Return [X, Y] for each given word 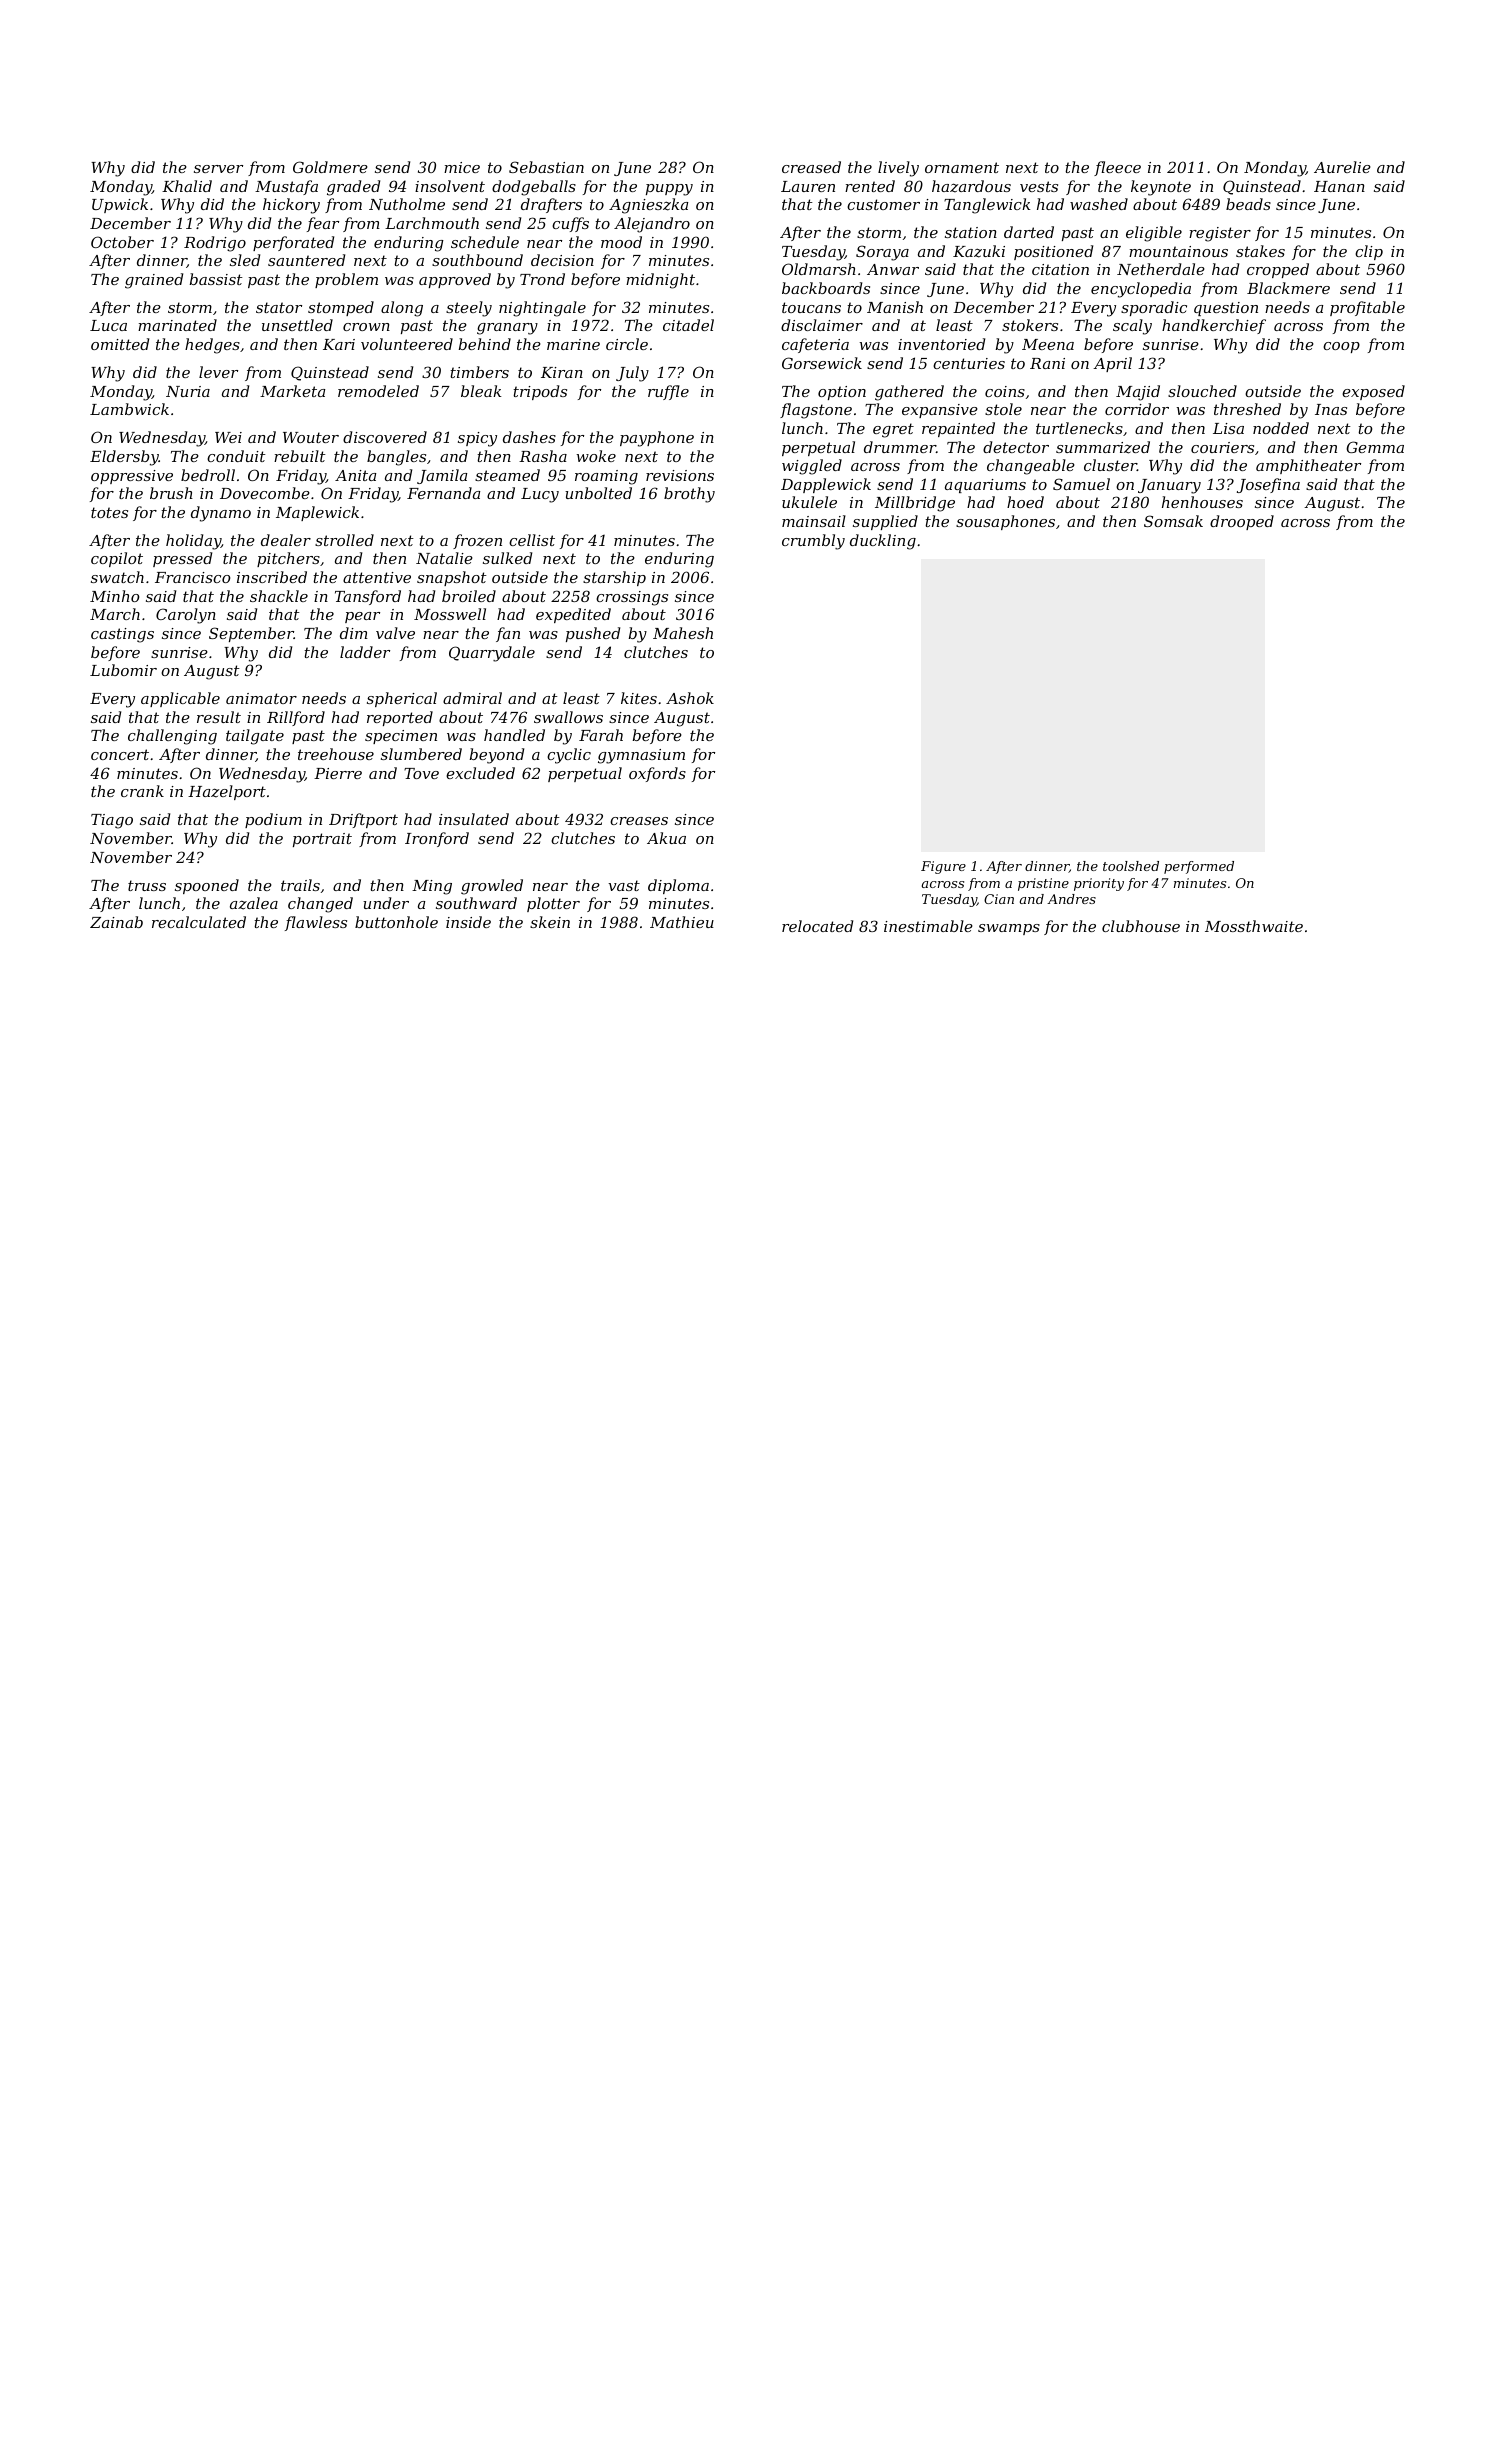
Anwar [893, 269]
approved [455, 280]
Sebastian [546, 167]
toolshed [1131, 866]
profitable [1367, 308]
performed [1199, 867]
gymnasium [641, 756]
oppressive [132, 477]
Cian [999, 899]
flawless [316, 923]
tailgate [255, 737]
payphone [657, 439]
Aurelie [1342, 167]
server [218, 169]
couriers [1222, 447]
